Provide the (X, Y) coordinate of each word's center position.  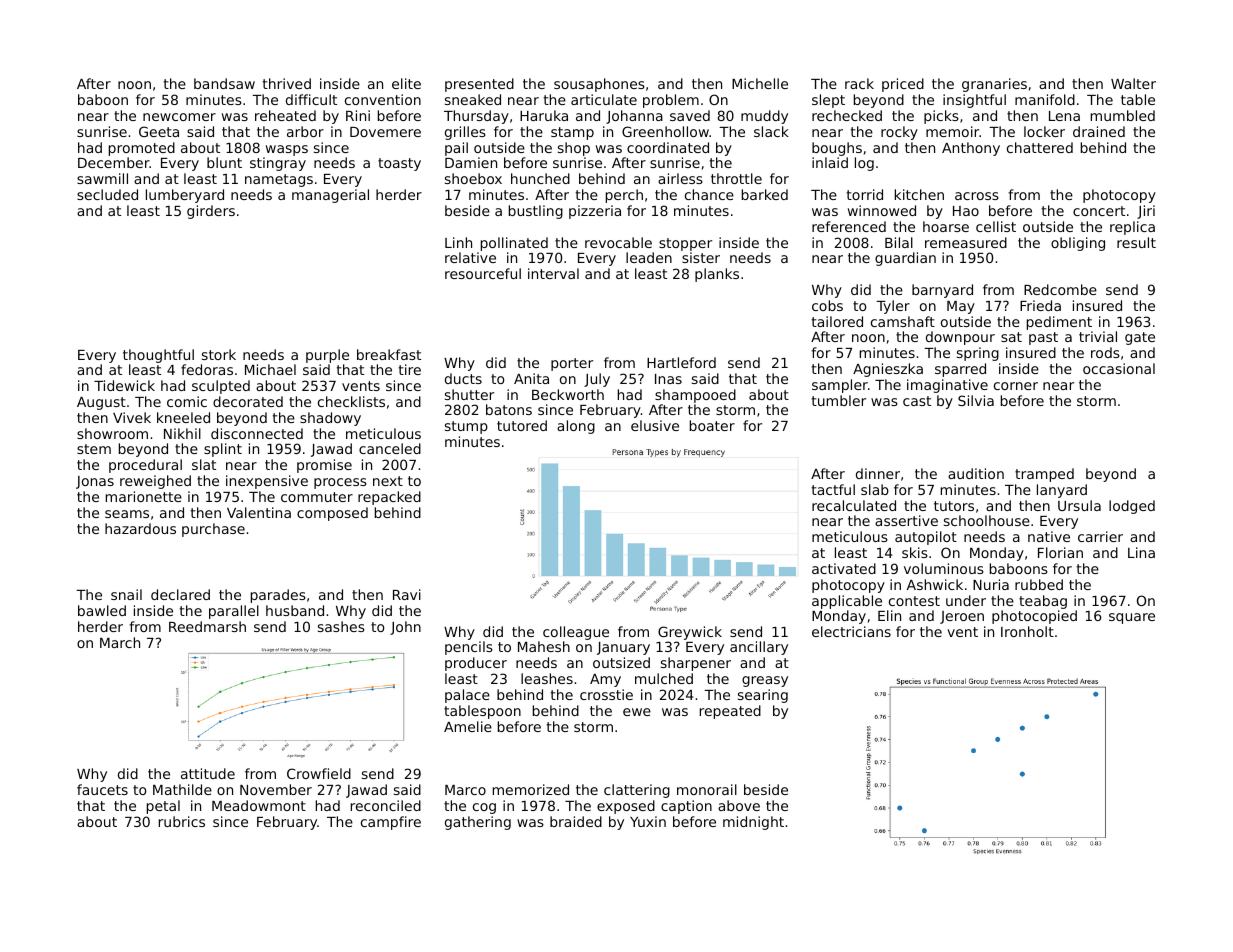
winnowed (882, 210)
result (1136, 242)
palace (467, 696)
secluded (107, 194)
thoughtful (158, 356)
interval (553, 273)
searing (763, 696)
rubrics (182, 821)
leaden (649, 257)
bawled (102, 610)
